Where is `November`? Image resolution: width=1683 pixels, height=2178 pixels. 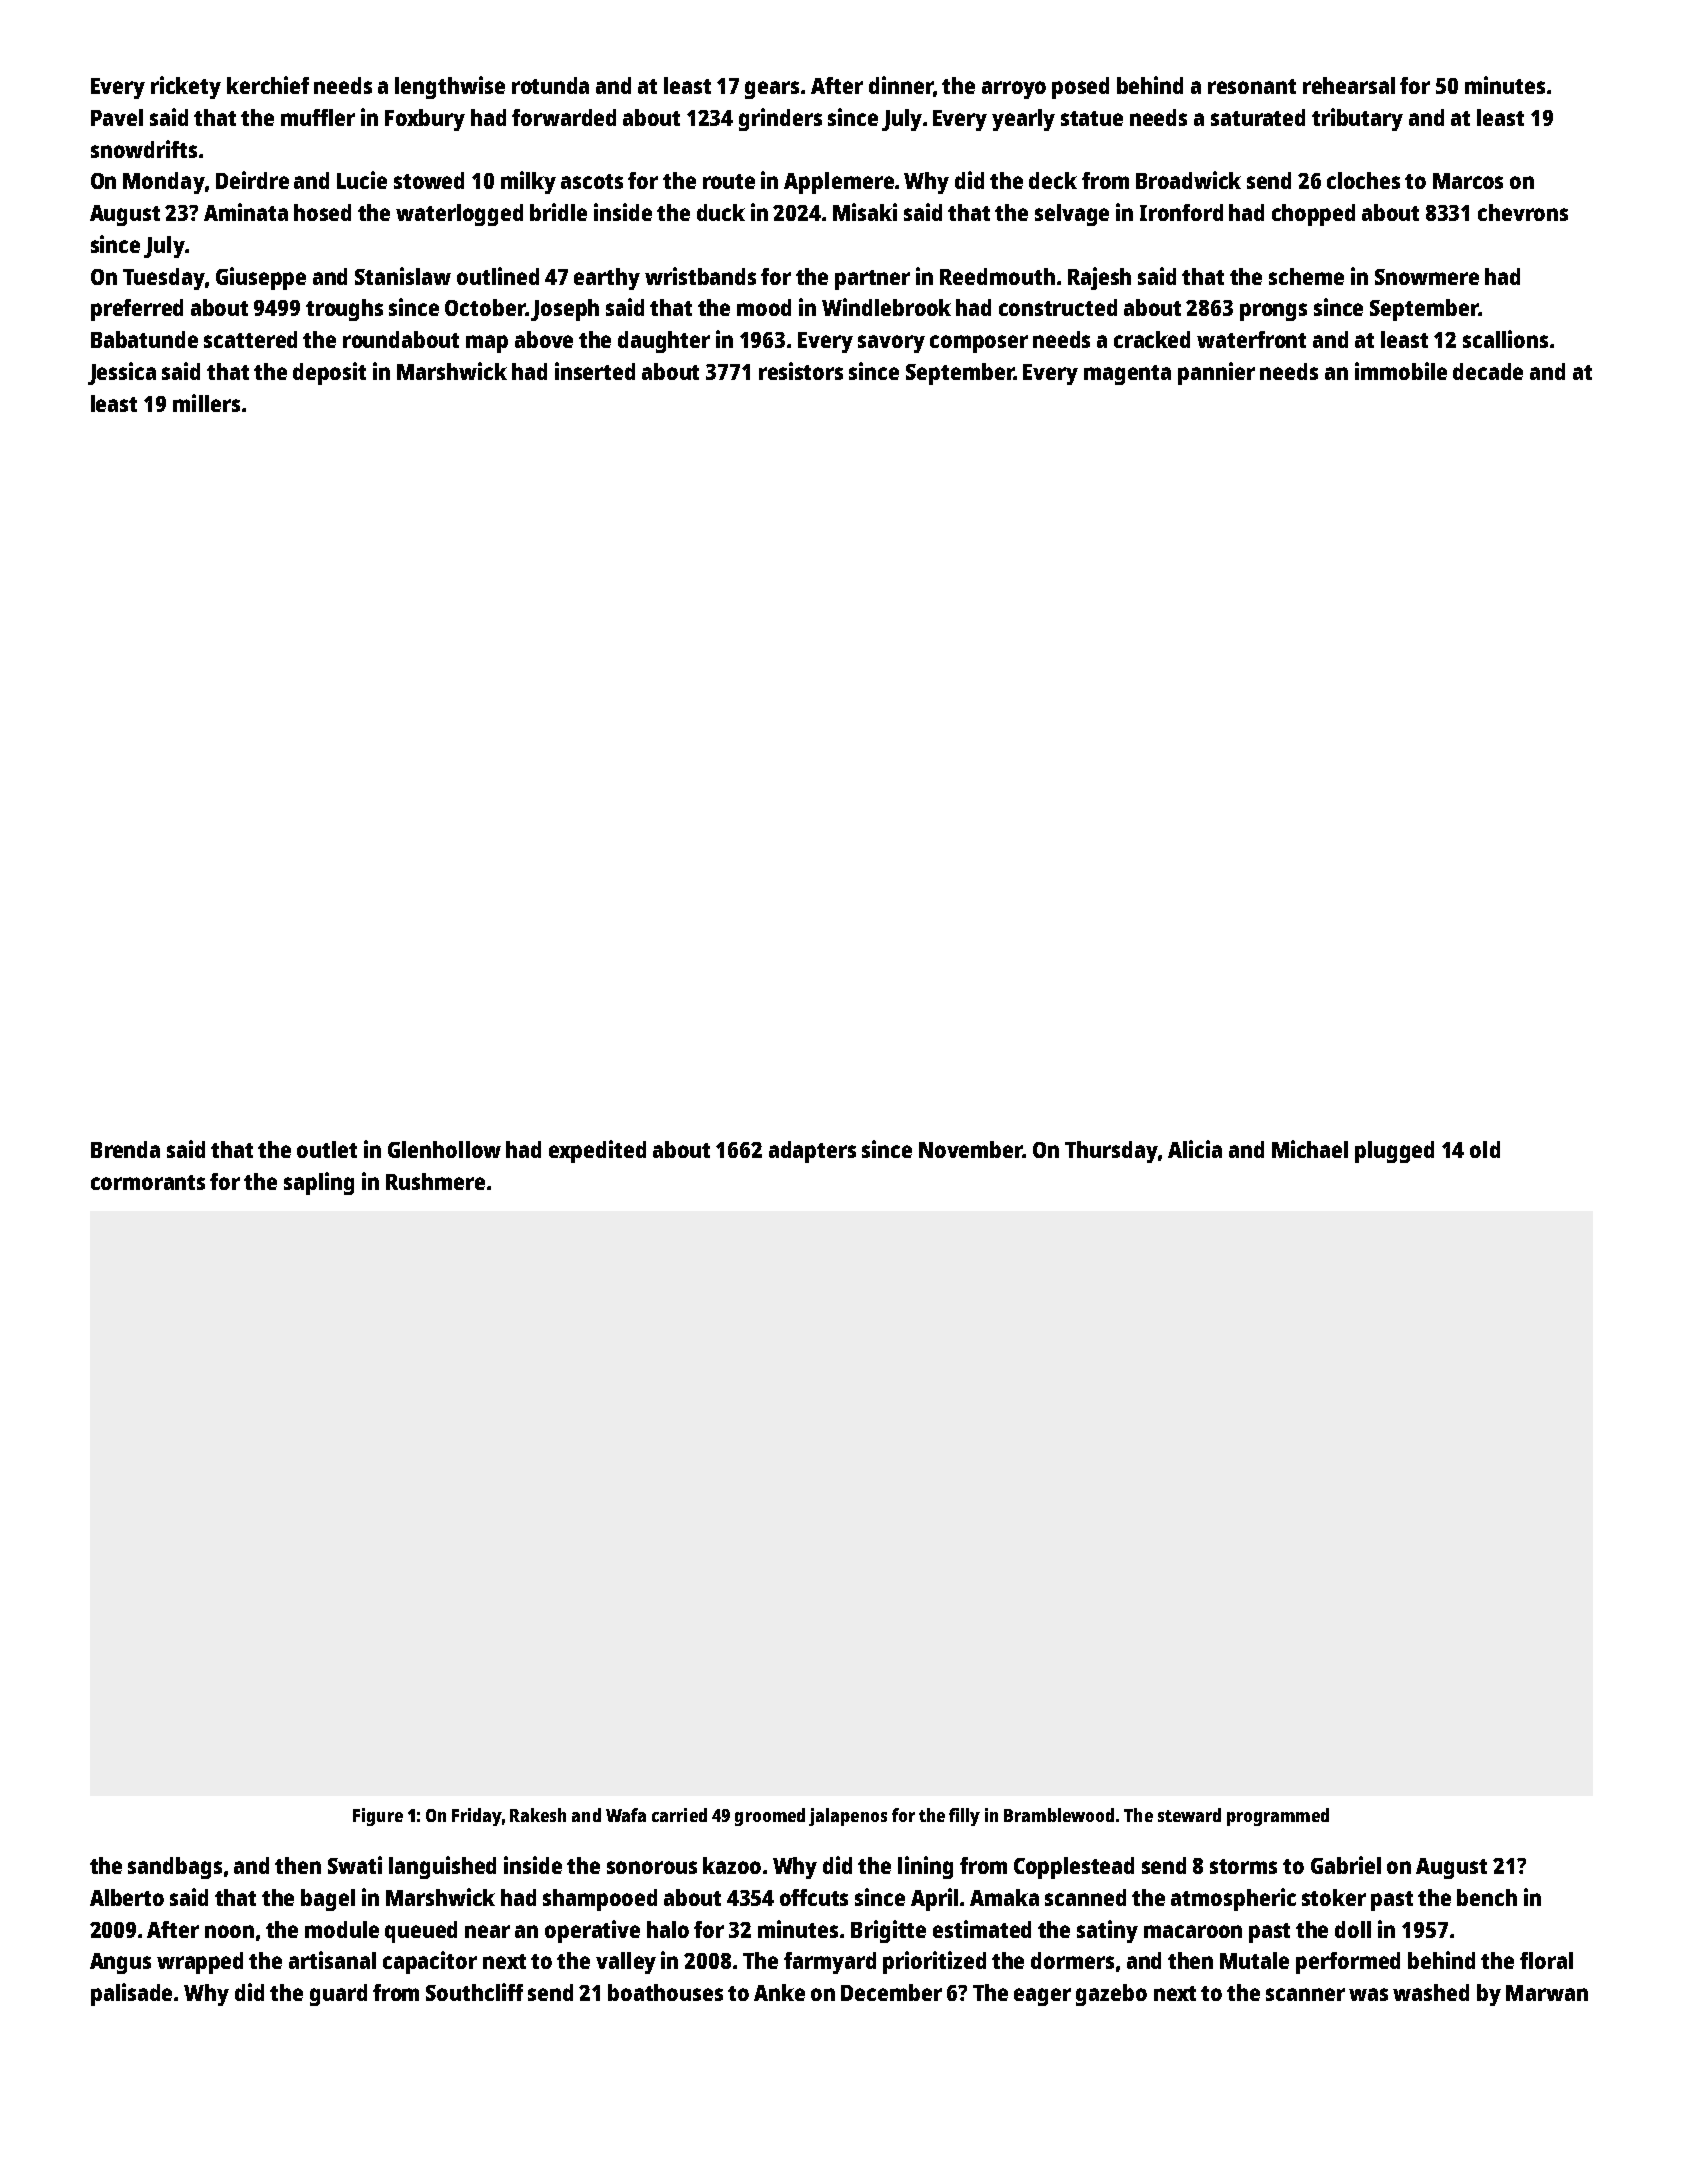
November is located at coordinates (971, 1149).
